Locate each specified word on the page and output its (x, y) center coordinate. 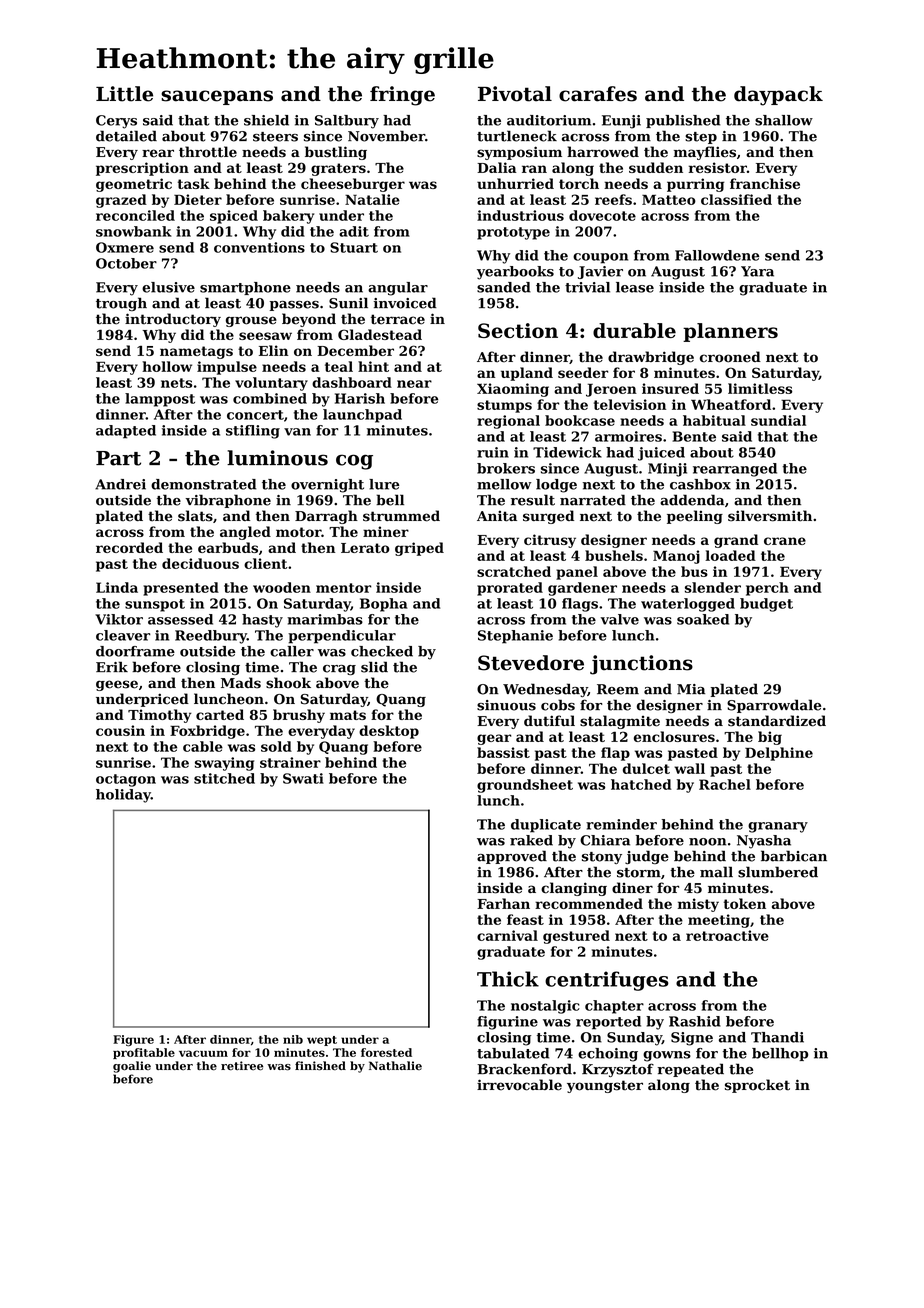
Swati (303, 778)
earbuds (228, 547)
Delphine (779, 754)
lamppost (160, 400)
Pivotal (515, 94)
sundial (778, 420)
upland (527, 374)
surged (548, 517)
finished (320, 1066)
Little (124, 94)
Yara (757, 271)
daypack (778, 96)
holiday (123, 796)
